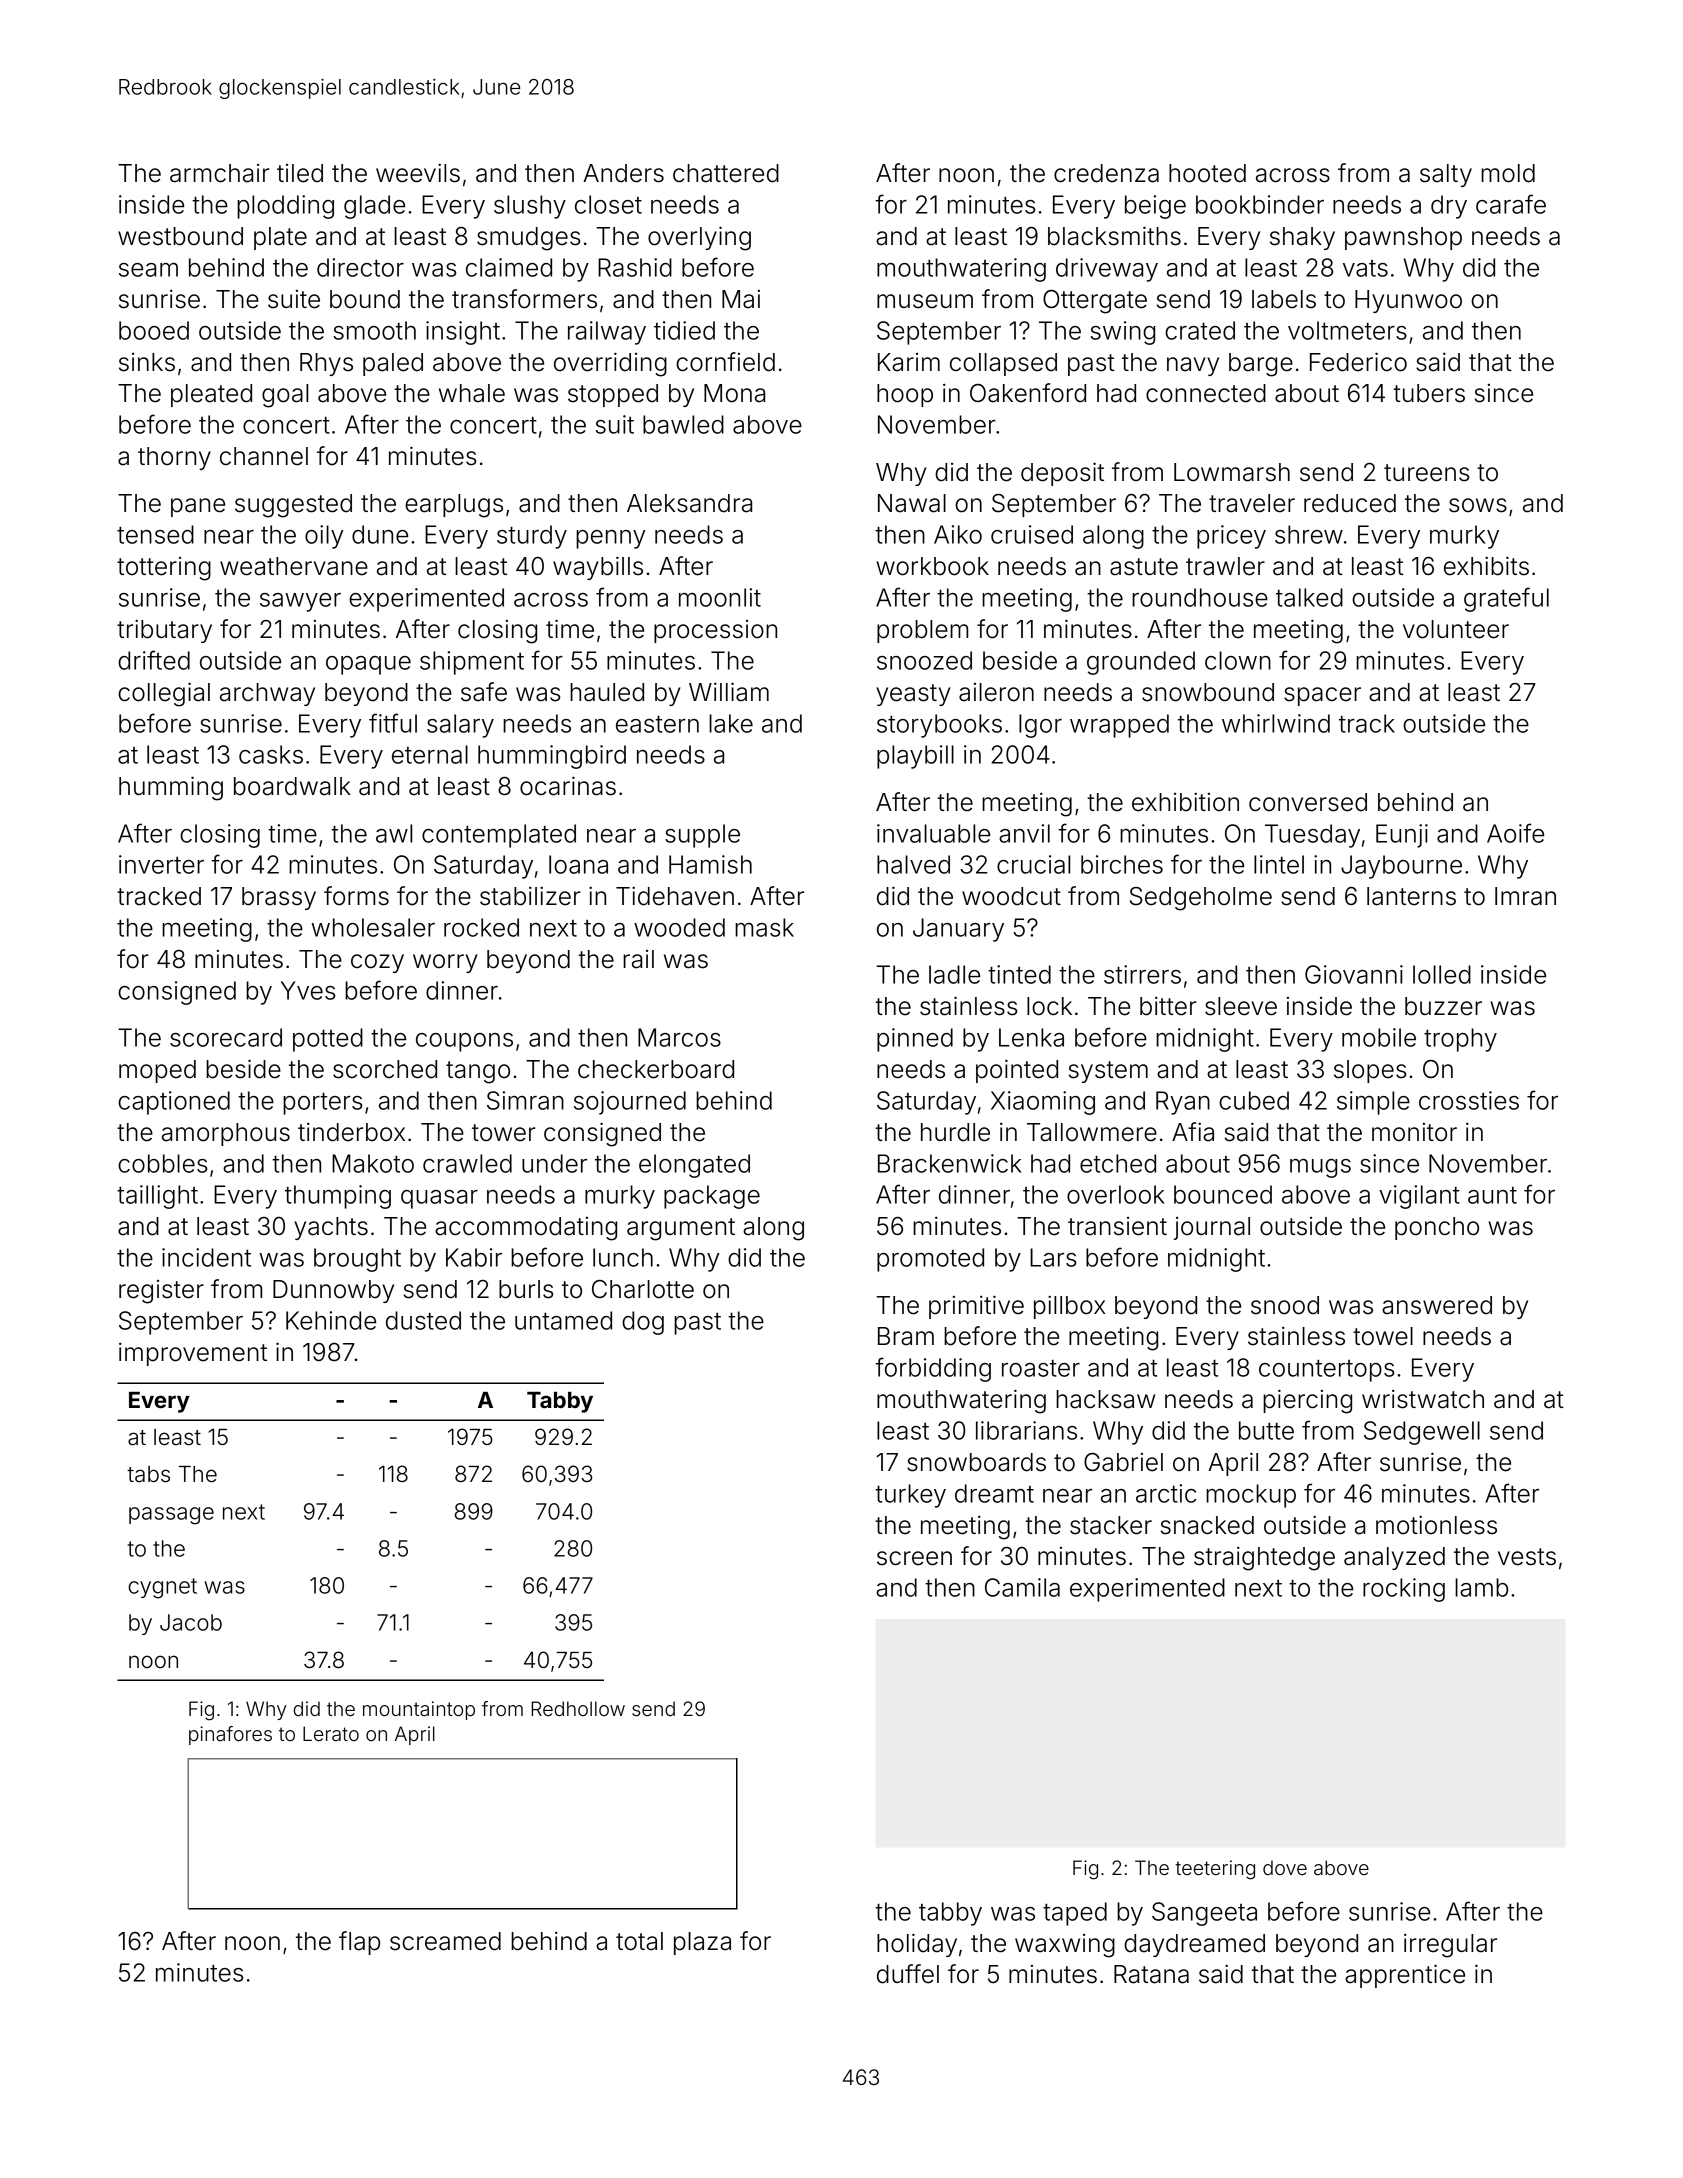 Image resolution: width=1683 pixels, height=2178 pixels. What do you see at coordinates (206, 1257) in the screenshot?
I see `incident` at bounding box center [206, 1257].
